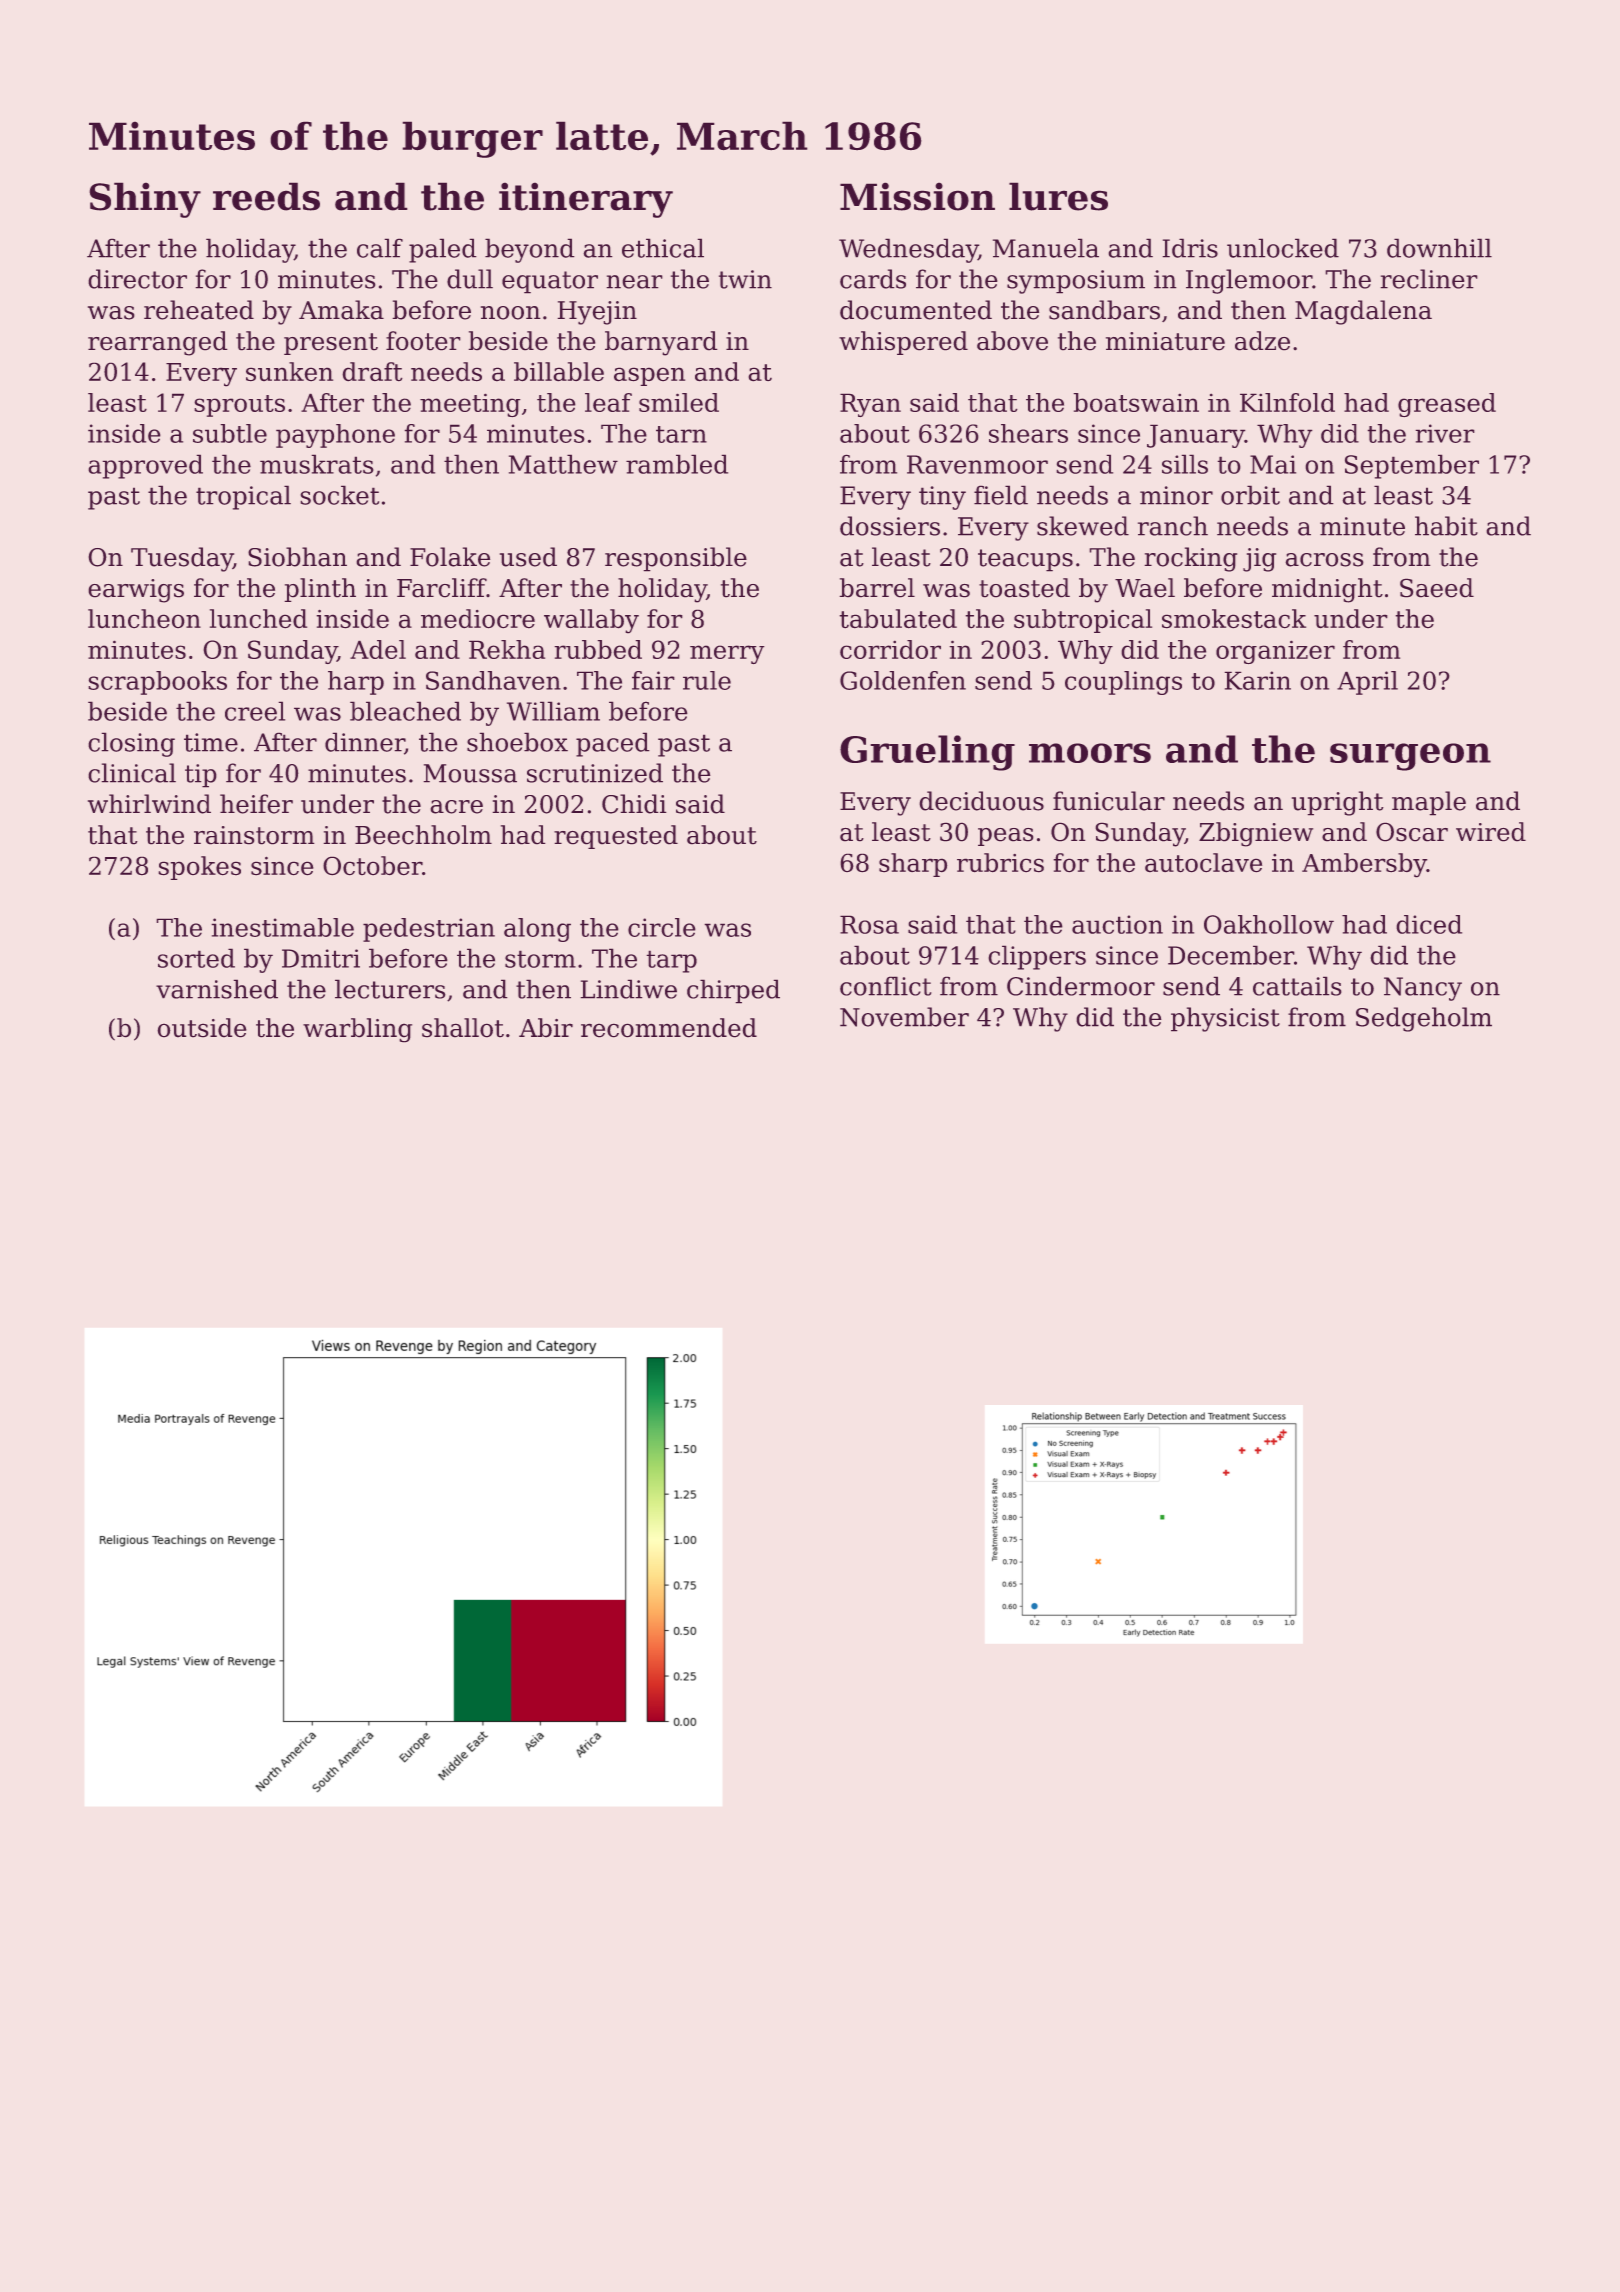 The image size is (1620, 2292). Describe the element at coordinates (550, 282) in the page. I see `equator` at that location.
